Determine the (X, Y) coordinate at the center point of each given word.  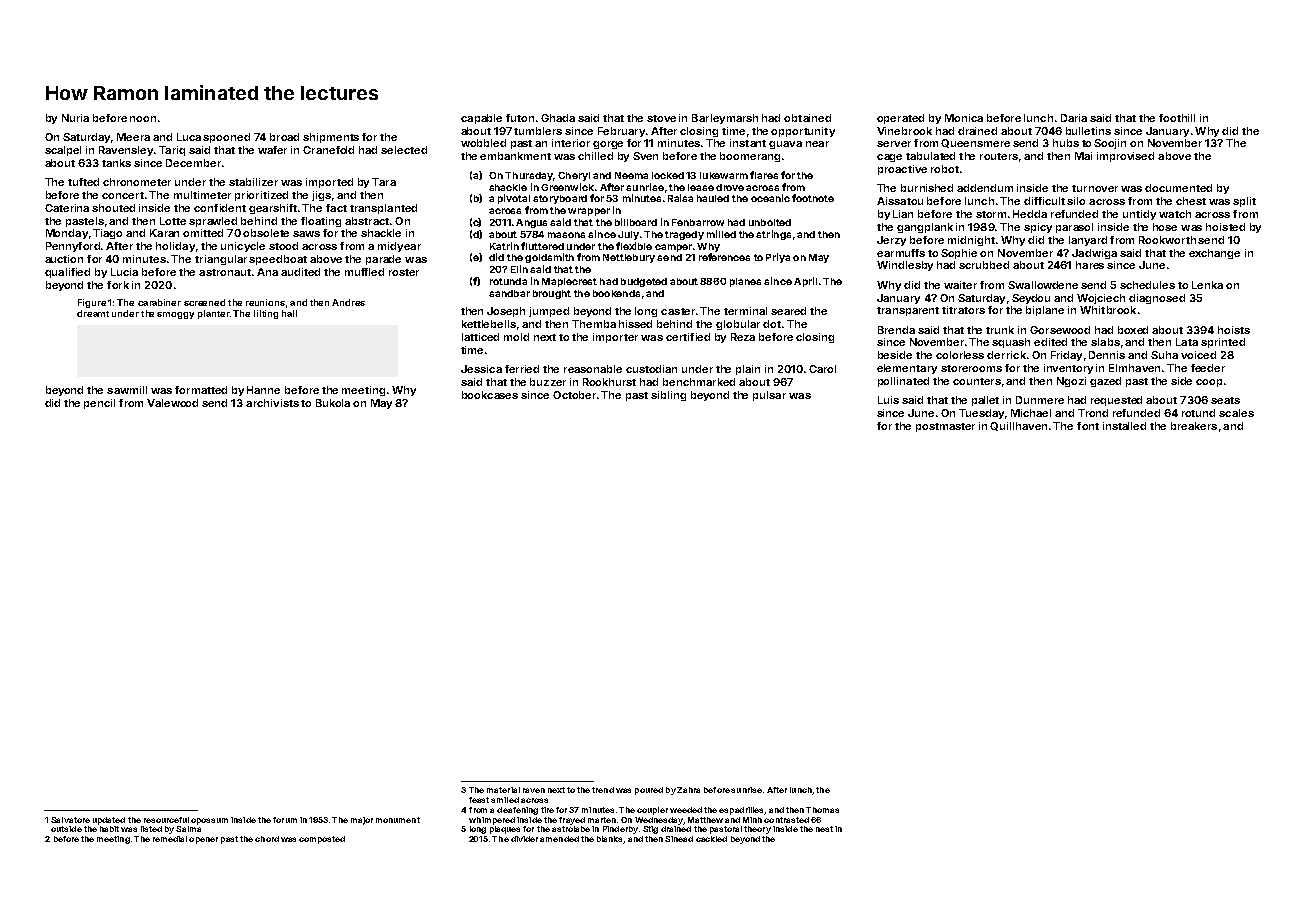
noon (143, 119)
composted (322, 840)
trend (603, 790)
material (503, 790)
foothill (1177, 118)
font (1088, 426)
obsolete (266, 233)
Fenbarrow (698, 222)
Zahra (688, 790)
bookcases (490, 395)
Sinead (679, 839)
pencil (99, 404)
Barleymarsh (725, 119)
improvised (1125, 157)
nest (824, 829)
